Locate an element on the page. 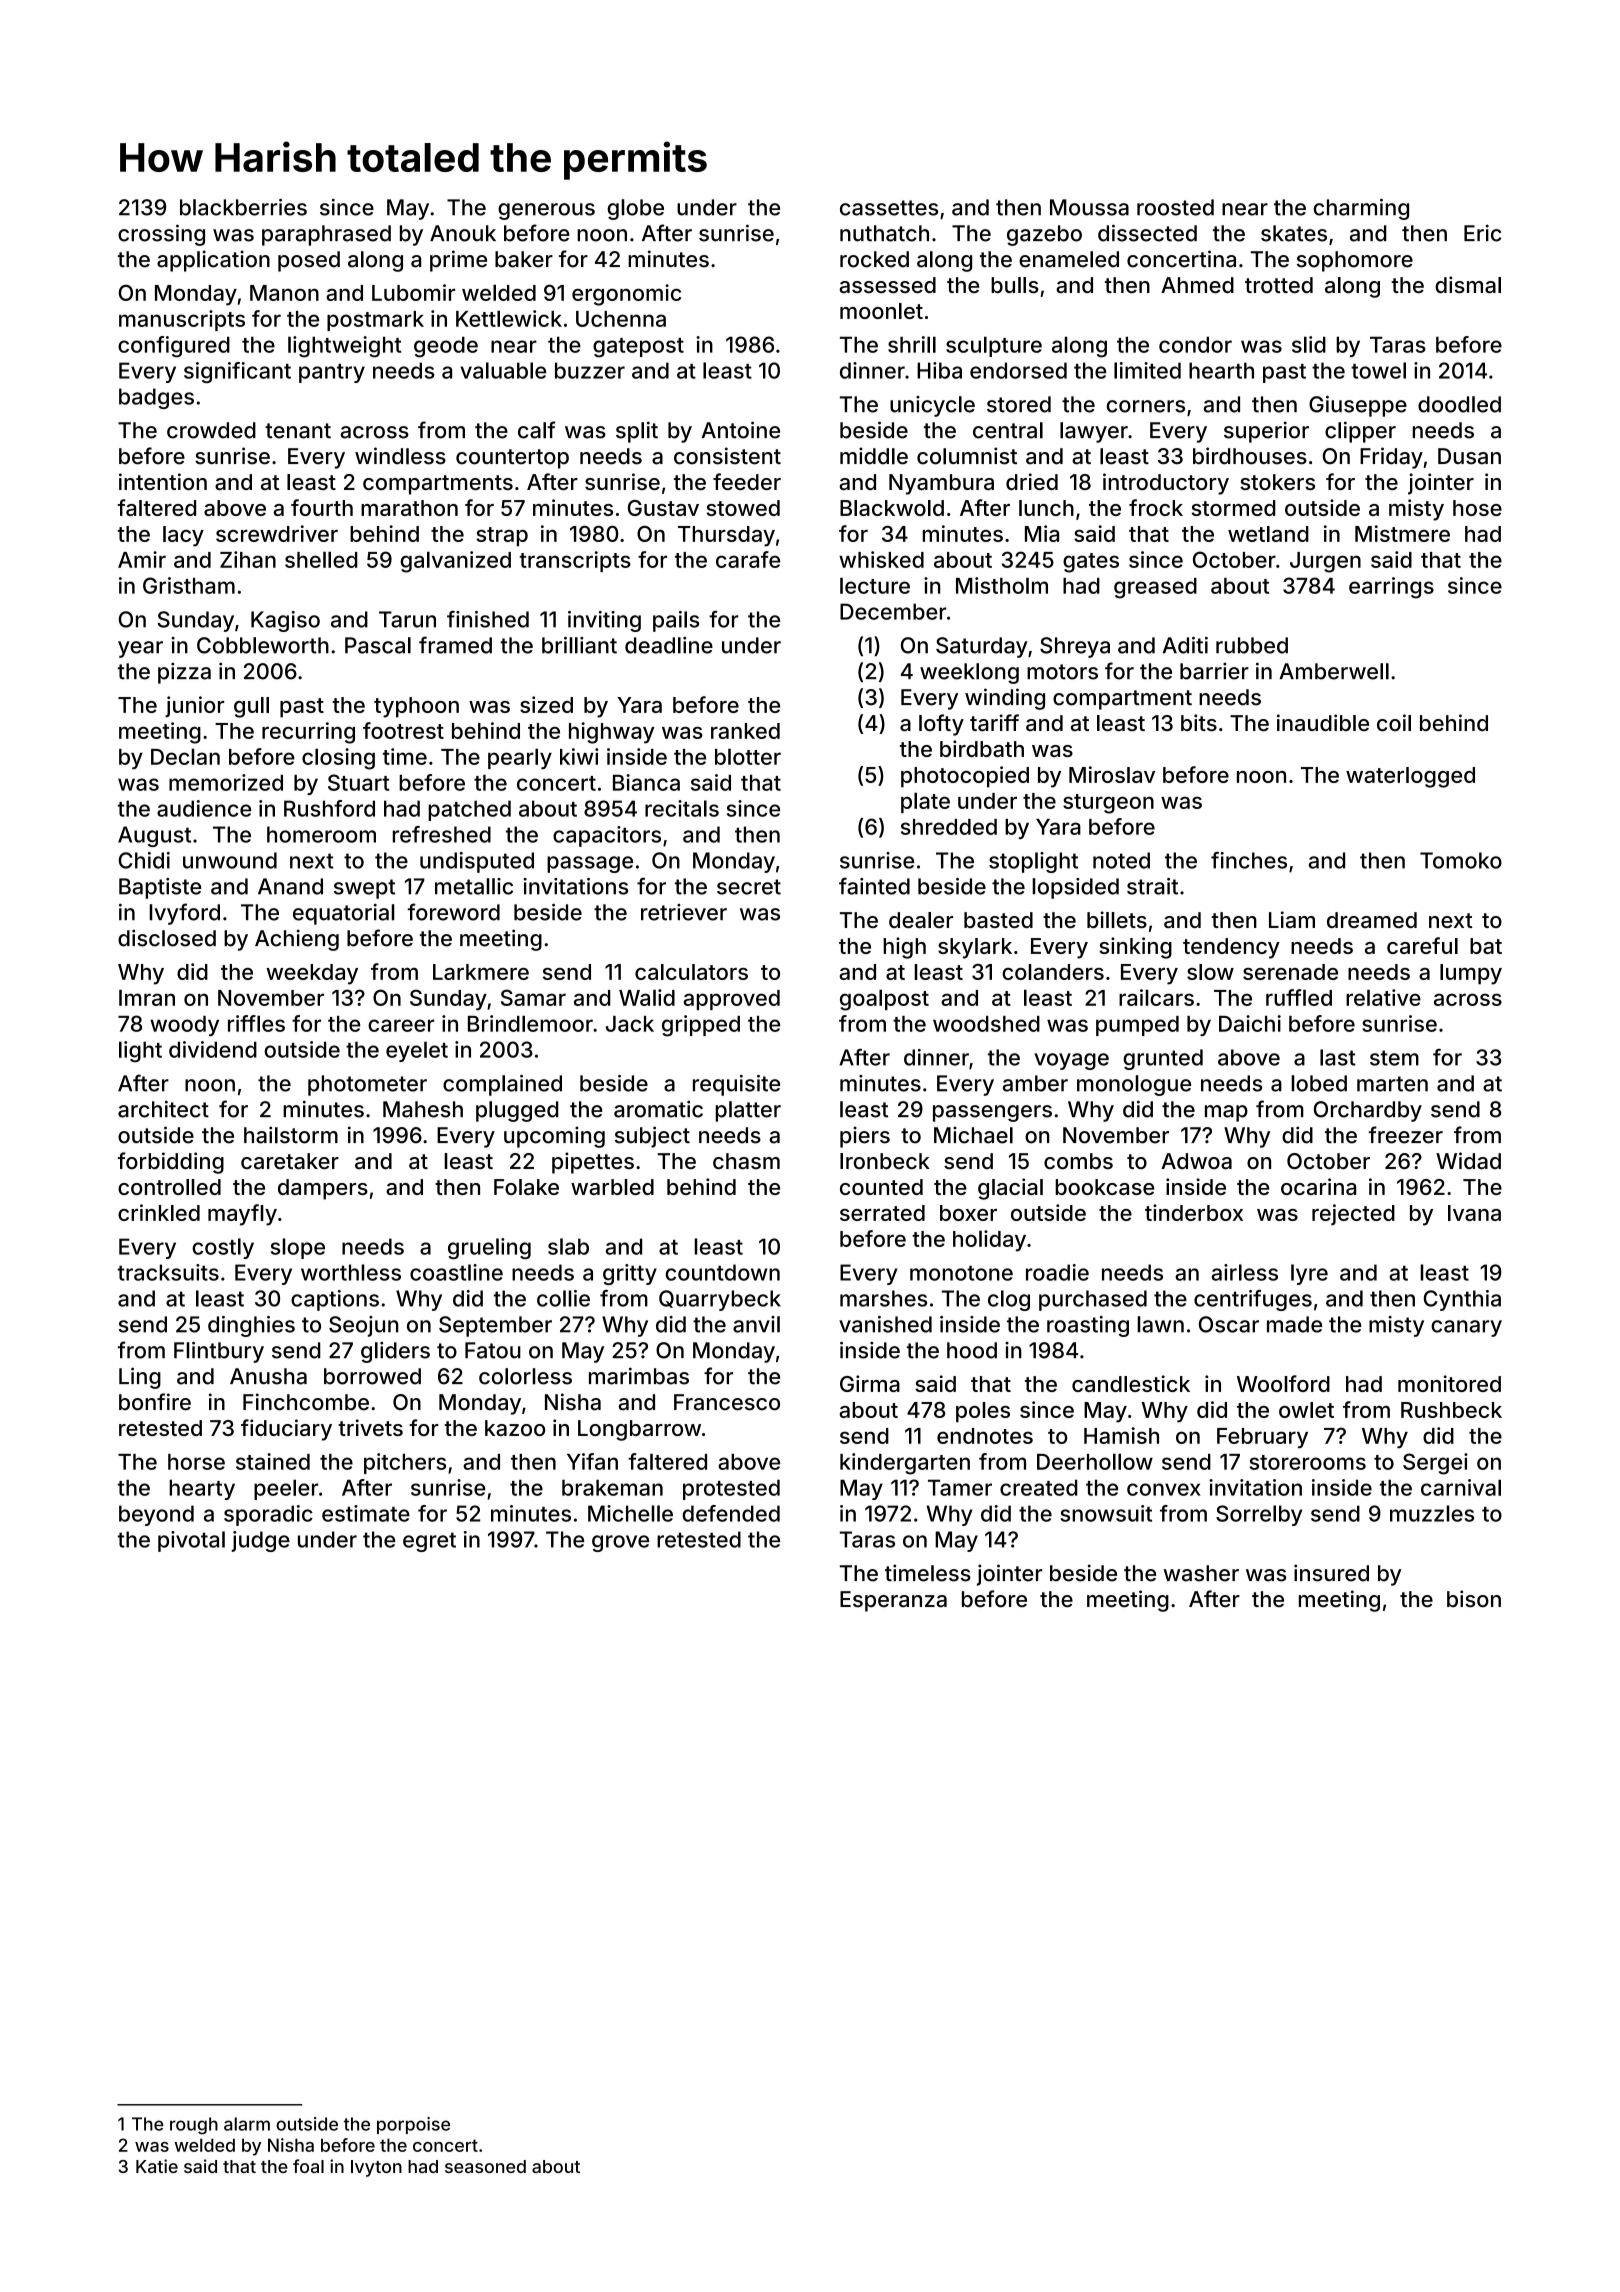  Mahesh is located at coordinates (423, 1109).
